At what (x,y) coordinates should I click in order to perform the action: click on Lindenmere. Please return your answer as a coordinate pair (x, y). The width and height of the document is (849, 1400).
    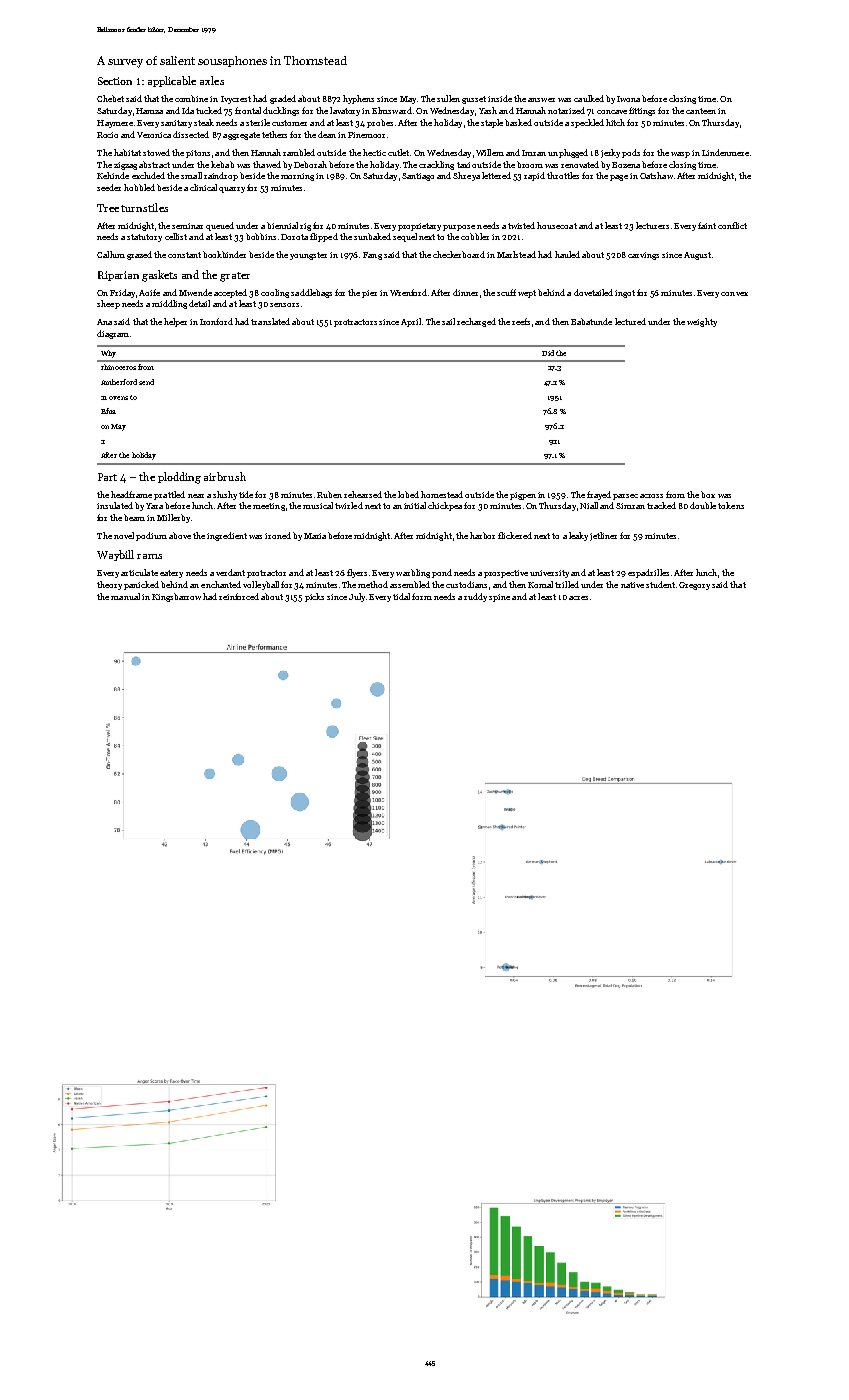
    Looking at the image, I should click on (725, 152).
